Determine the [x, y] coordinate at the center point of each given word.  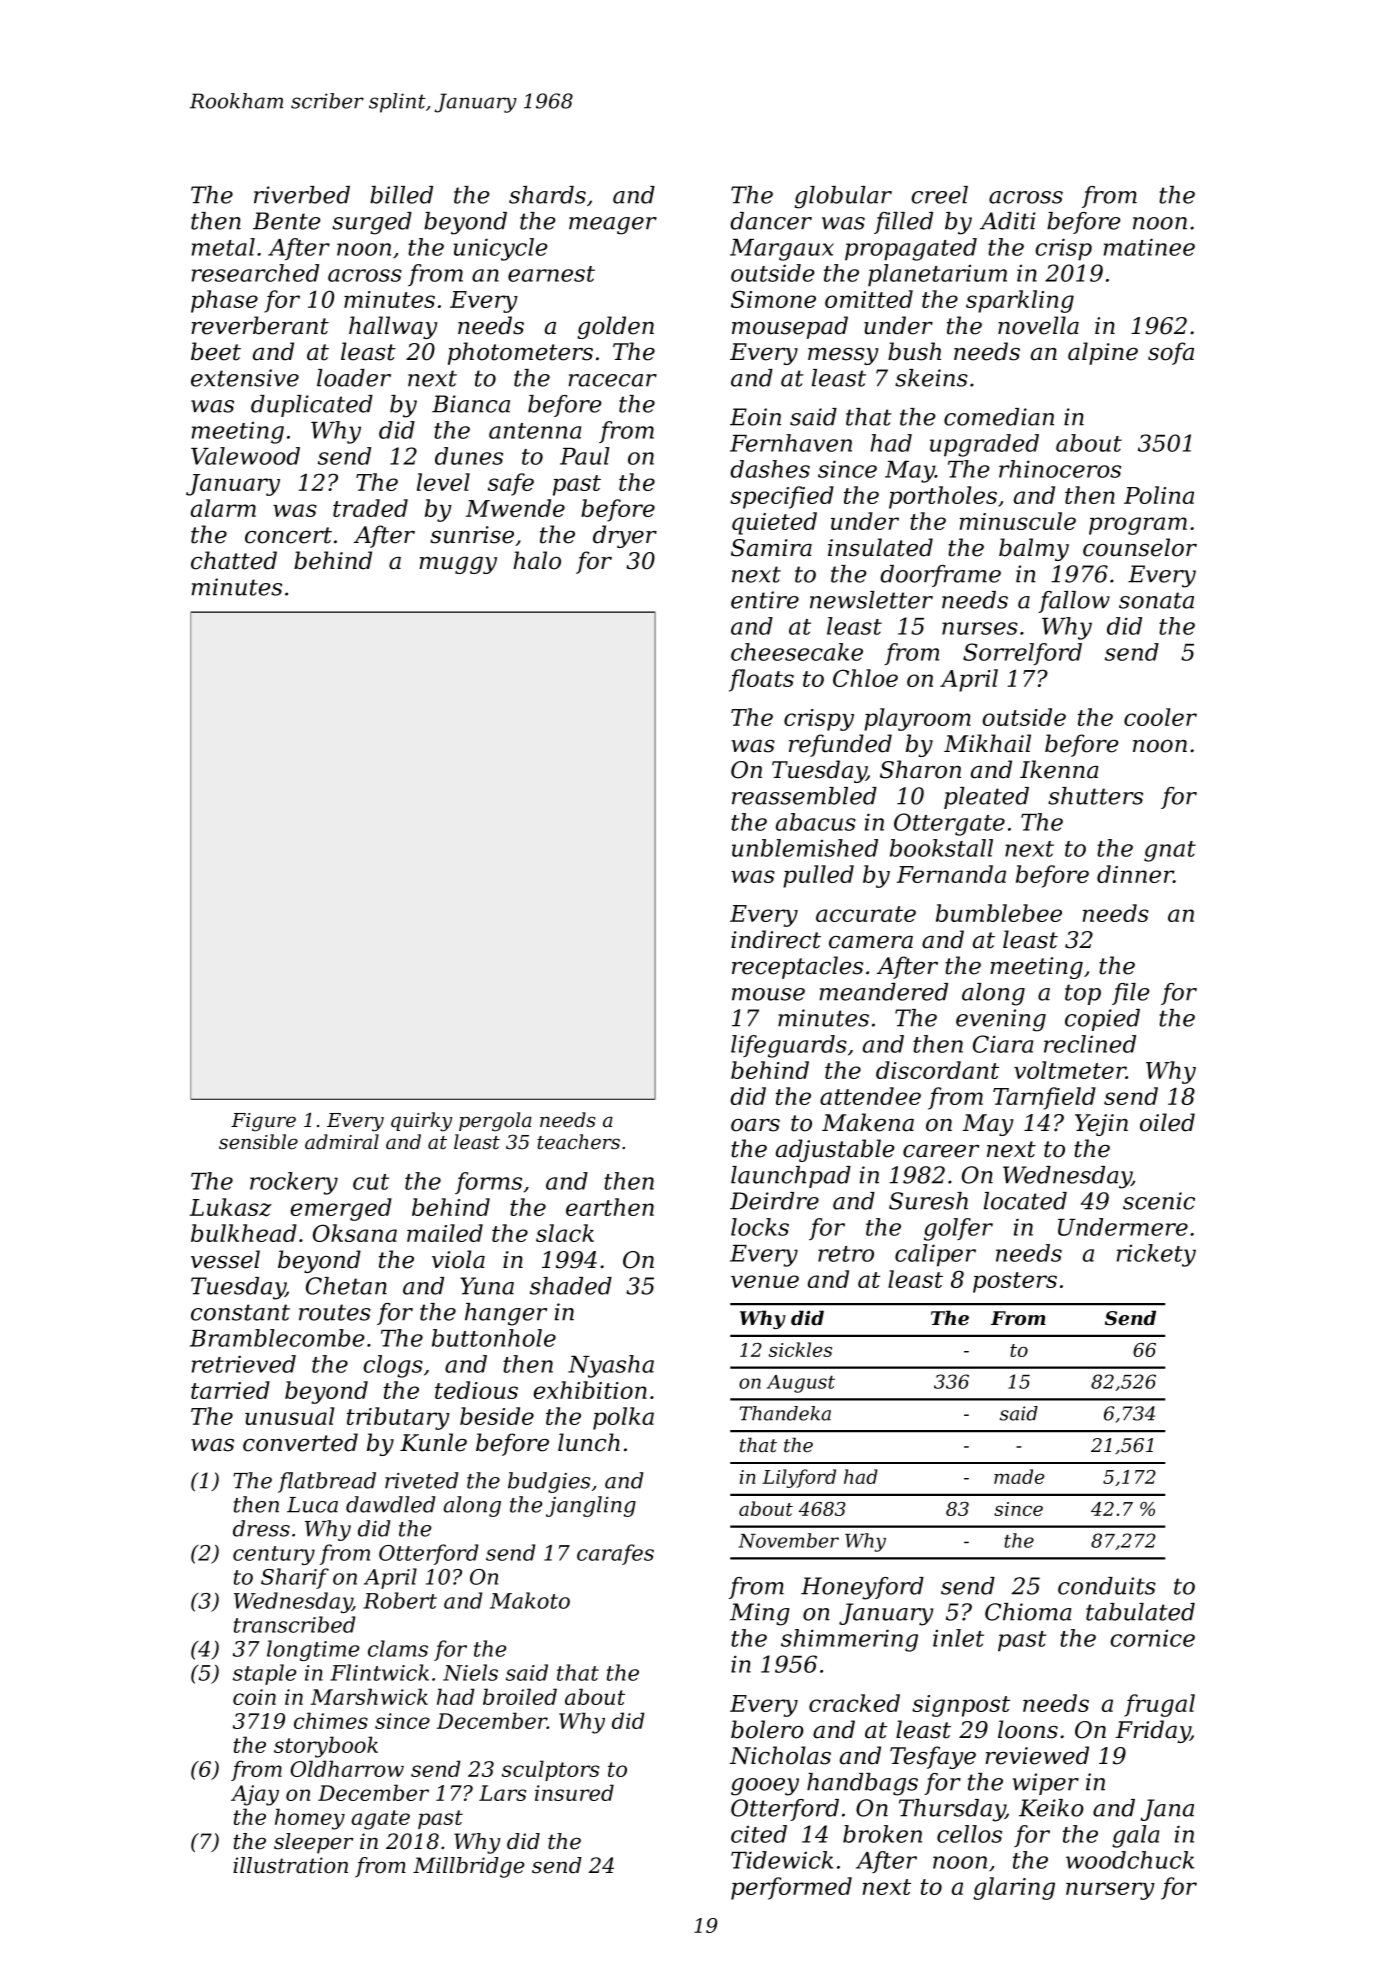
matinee [1149, 247]
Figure [263, 1122]
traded [370, 508]
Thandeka [785, 1413]
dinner [1135, 874]
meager [613, 226]
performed [791, 1888]
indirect [776, 939]
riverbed [302, 195]
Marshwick [369, 1696]
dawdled [391, 1504]
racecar [613, 380]
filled [903, 223]
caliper [935, 1255]
